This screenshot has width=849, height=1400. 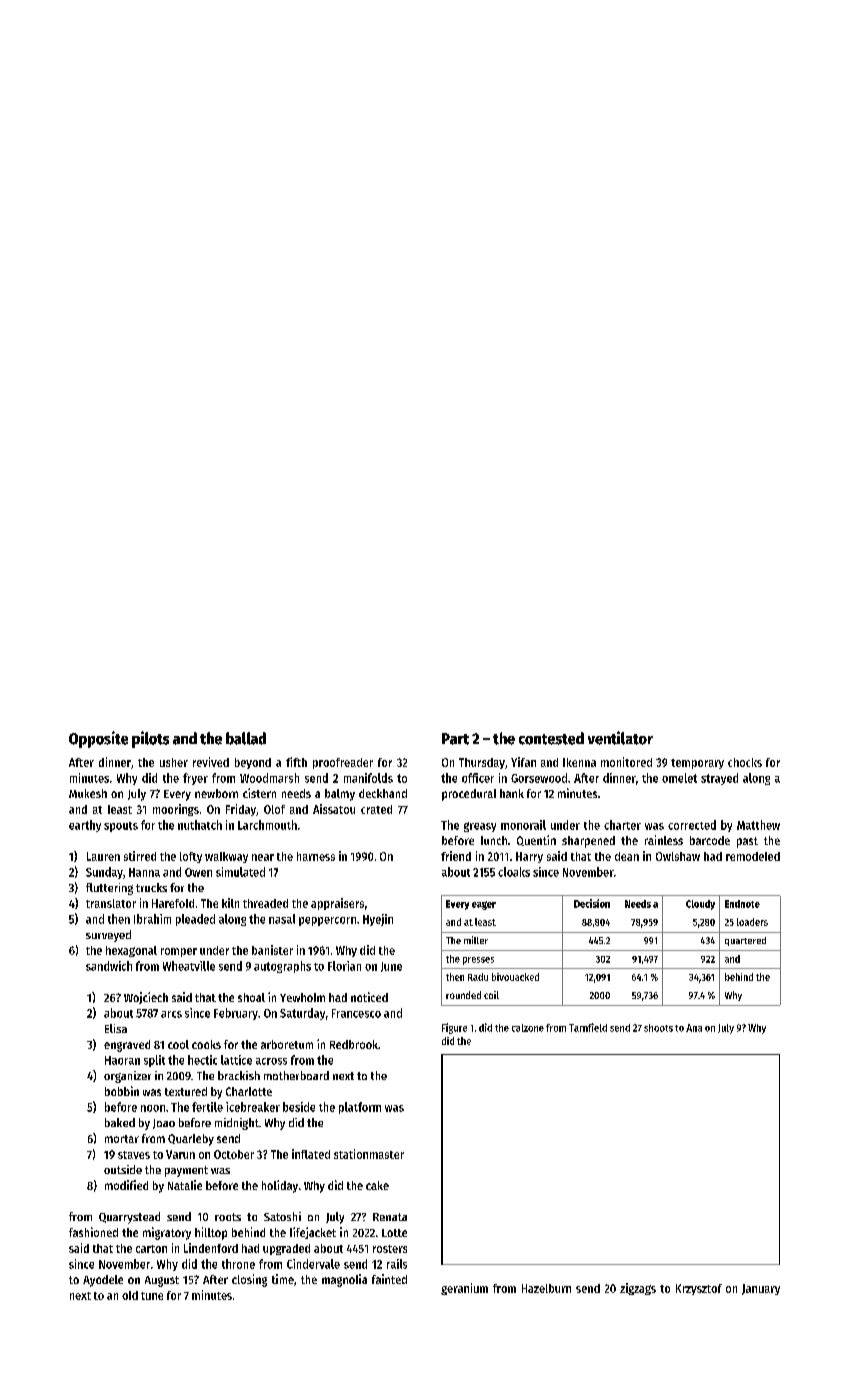 I want to click on Tarnfield, so click(x=588, y=1027).
